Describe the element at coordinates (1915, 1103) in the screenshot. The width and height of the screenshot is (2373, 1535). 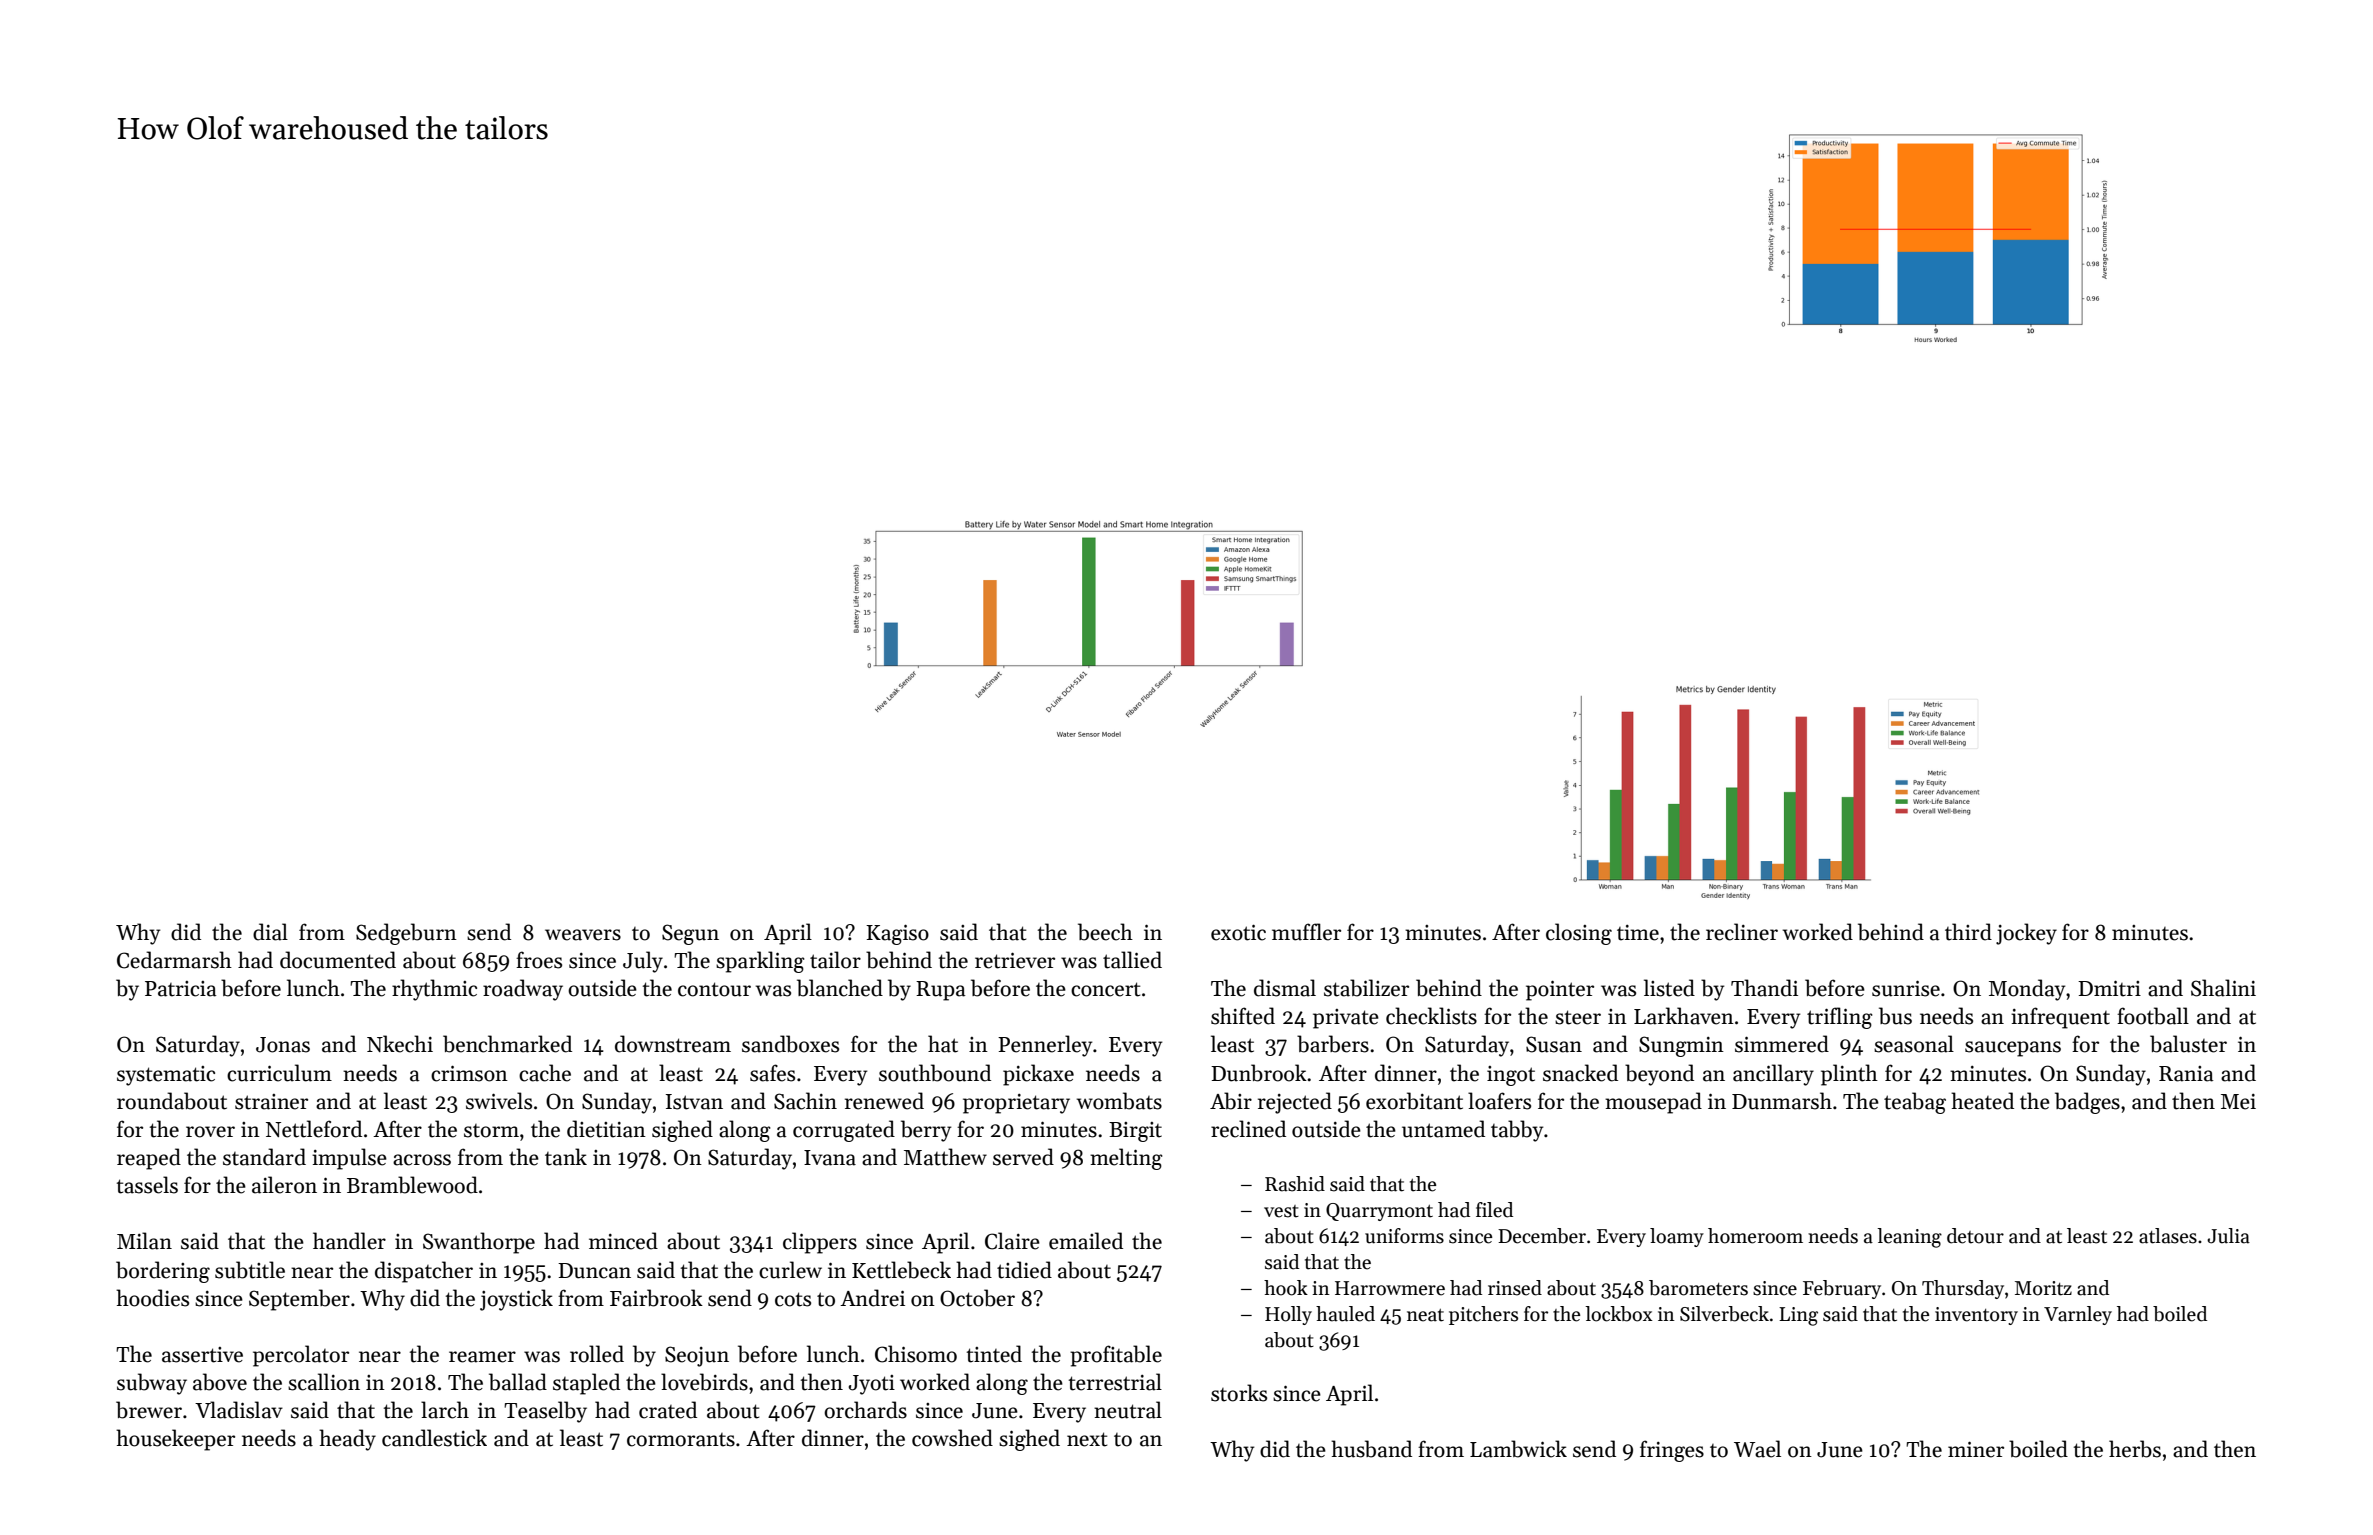
I see `teabag` at that location.
